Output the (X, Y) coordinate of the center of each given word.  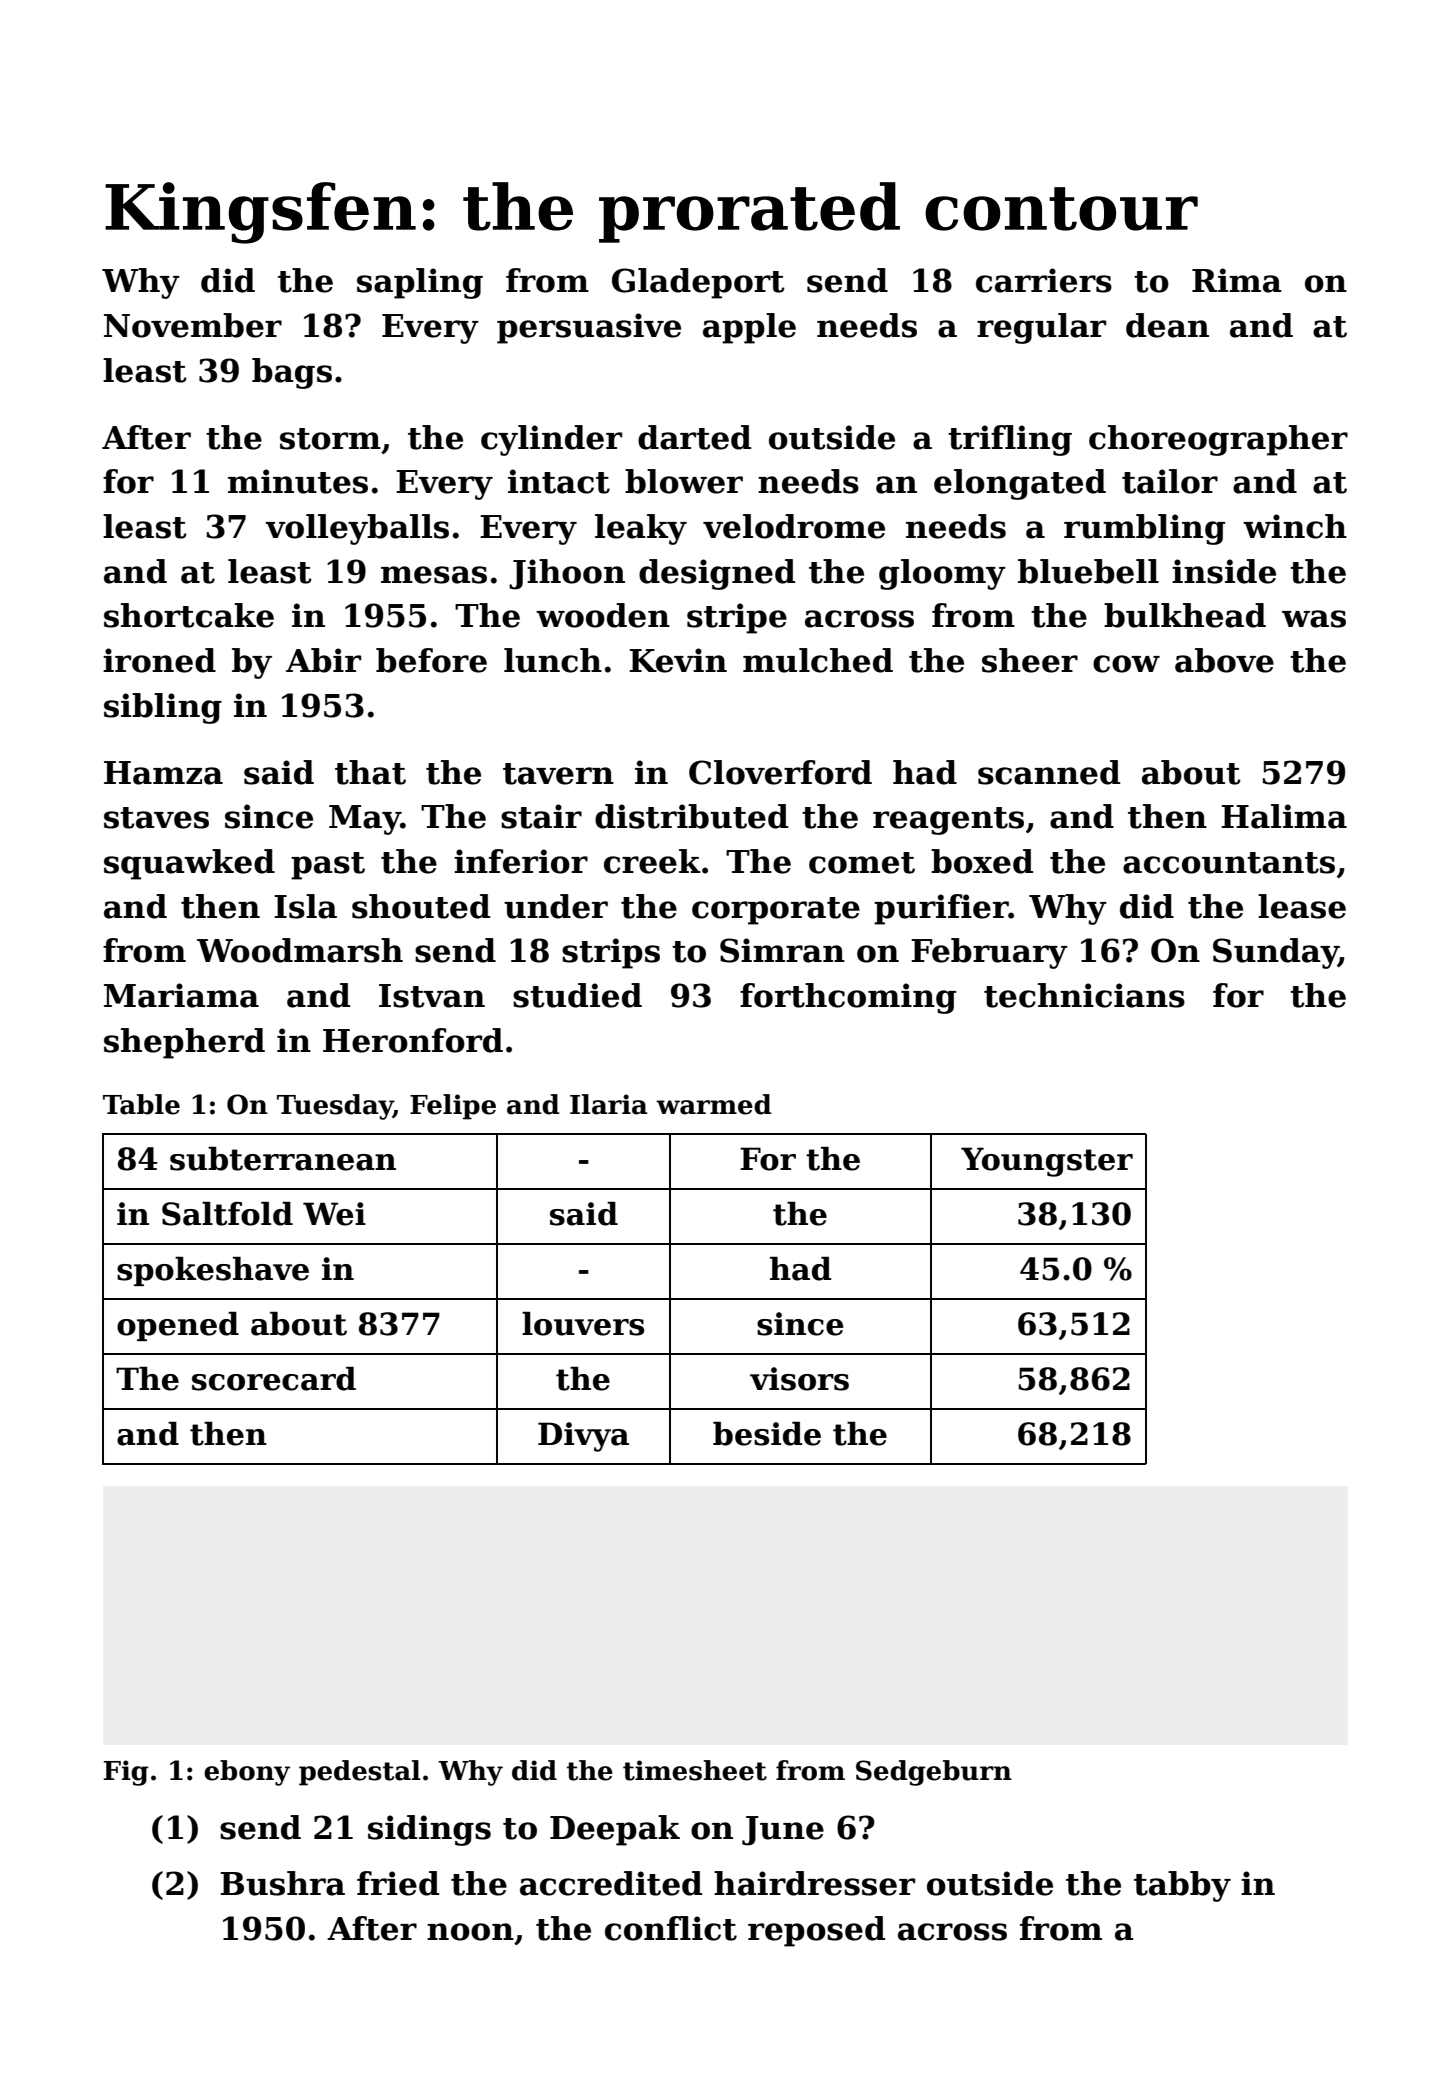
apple (749, 328)
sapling (420, 283)
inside (1224, 571)
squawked (189, 864)
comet (862, 863)
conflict (671, 1928)
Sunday (1275, 953)
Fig (126, 1773)
